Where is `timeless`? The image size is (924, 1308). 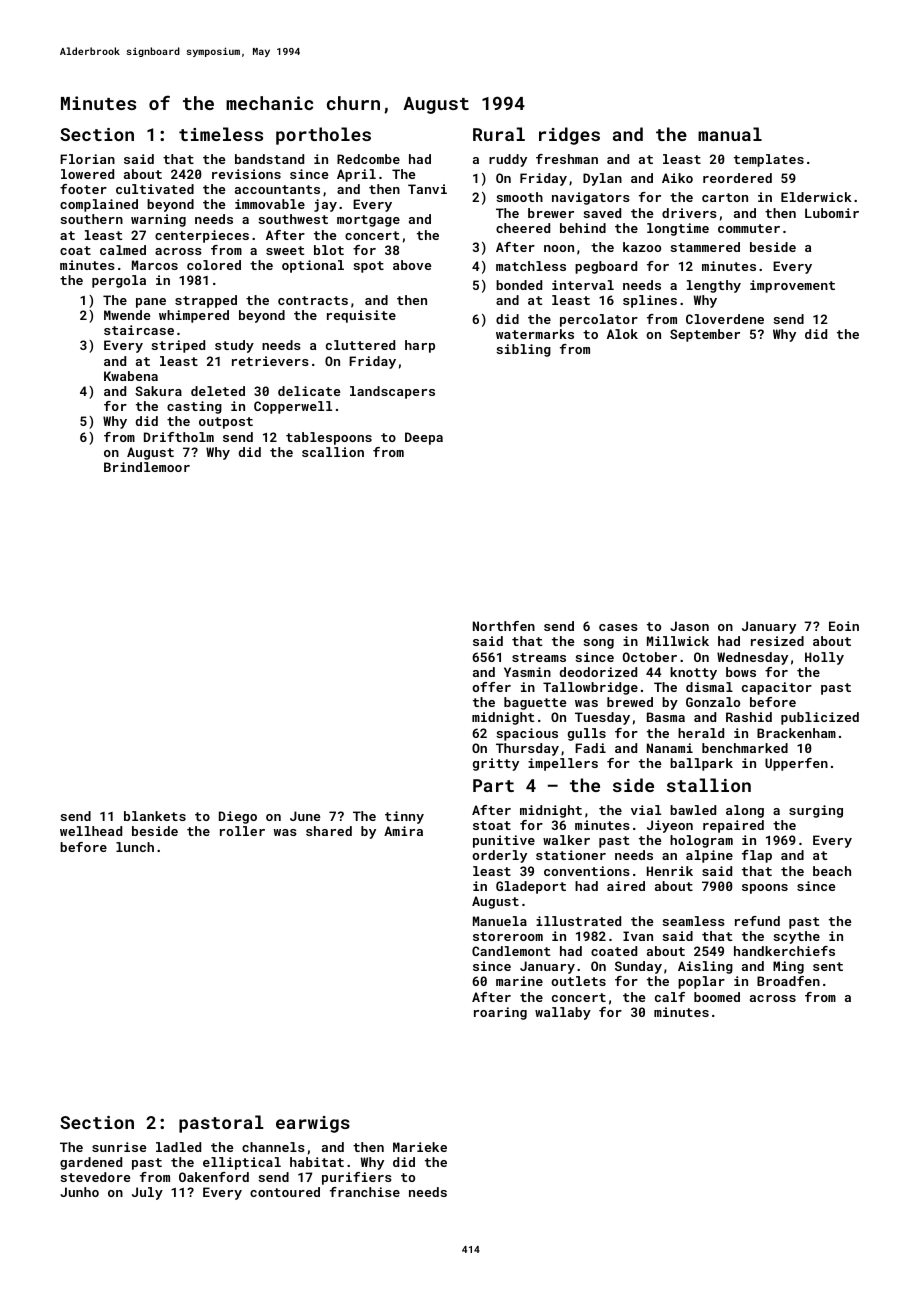
timeless is located at coordinates (221, 134).
